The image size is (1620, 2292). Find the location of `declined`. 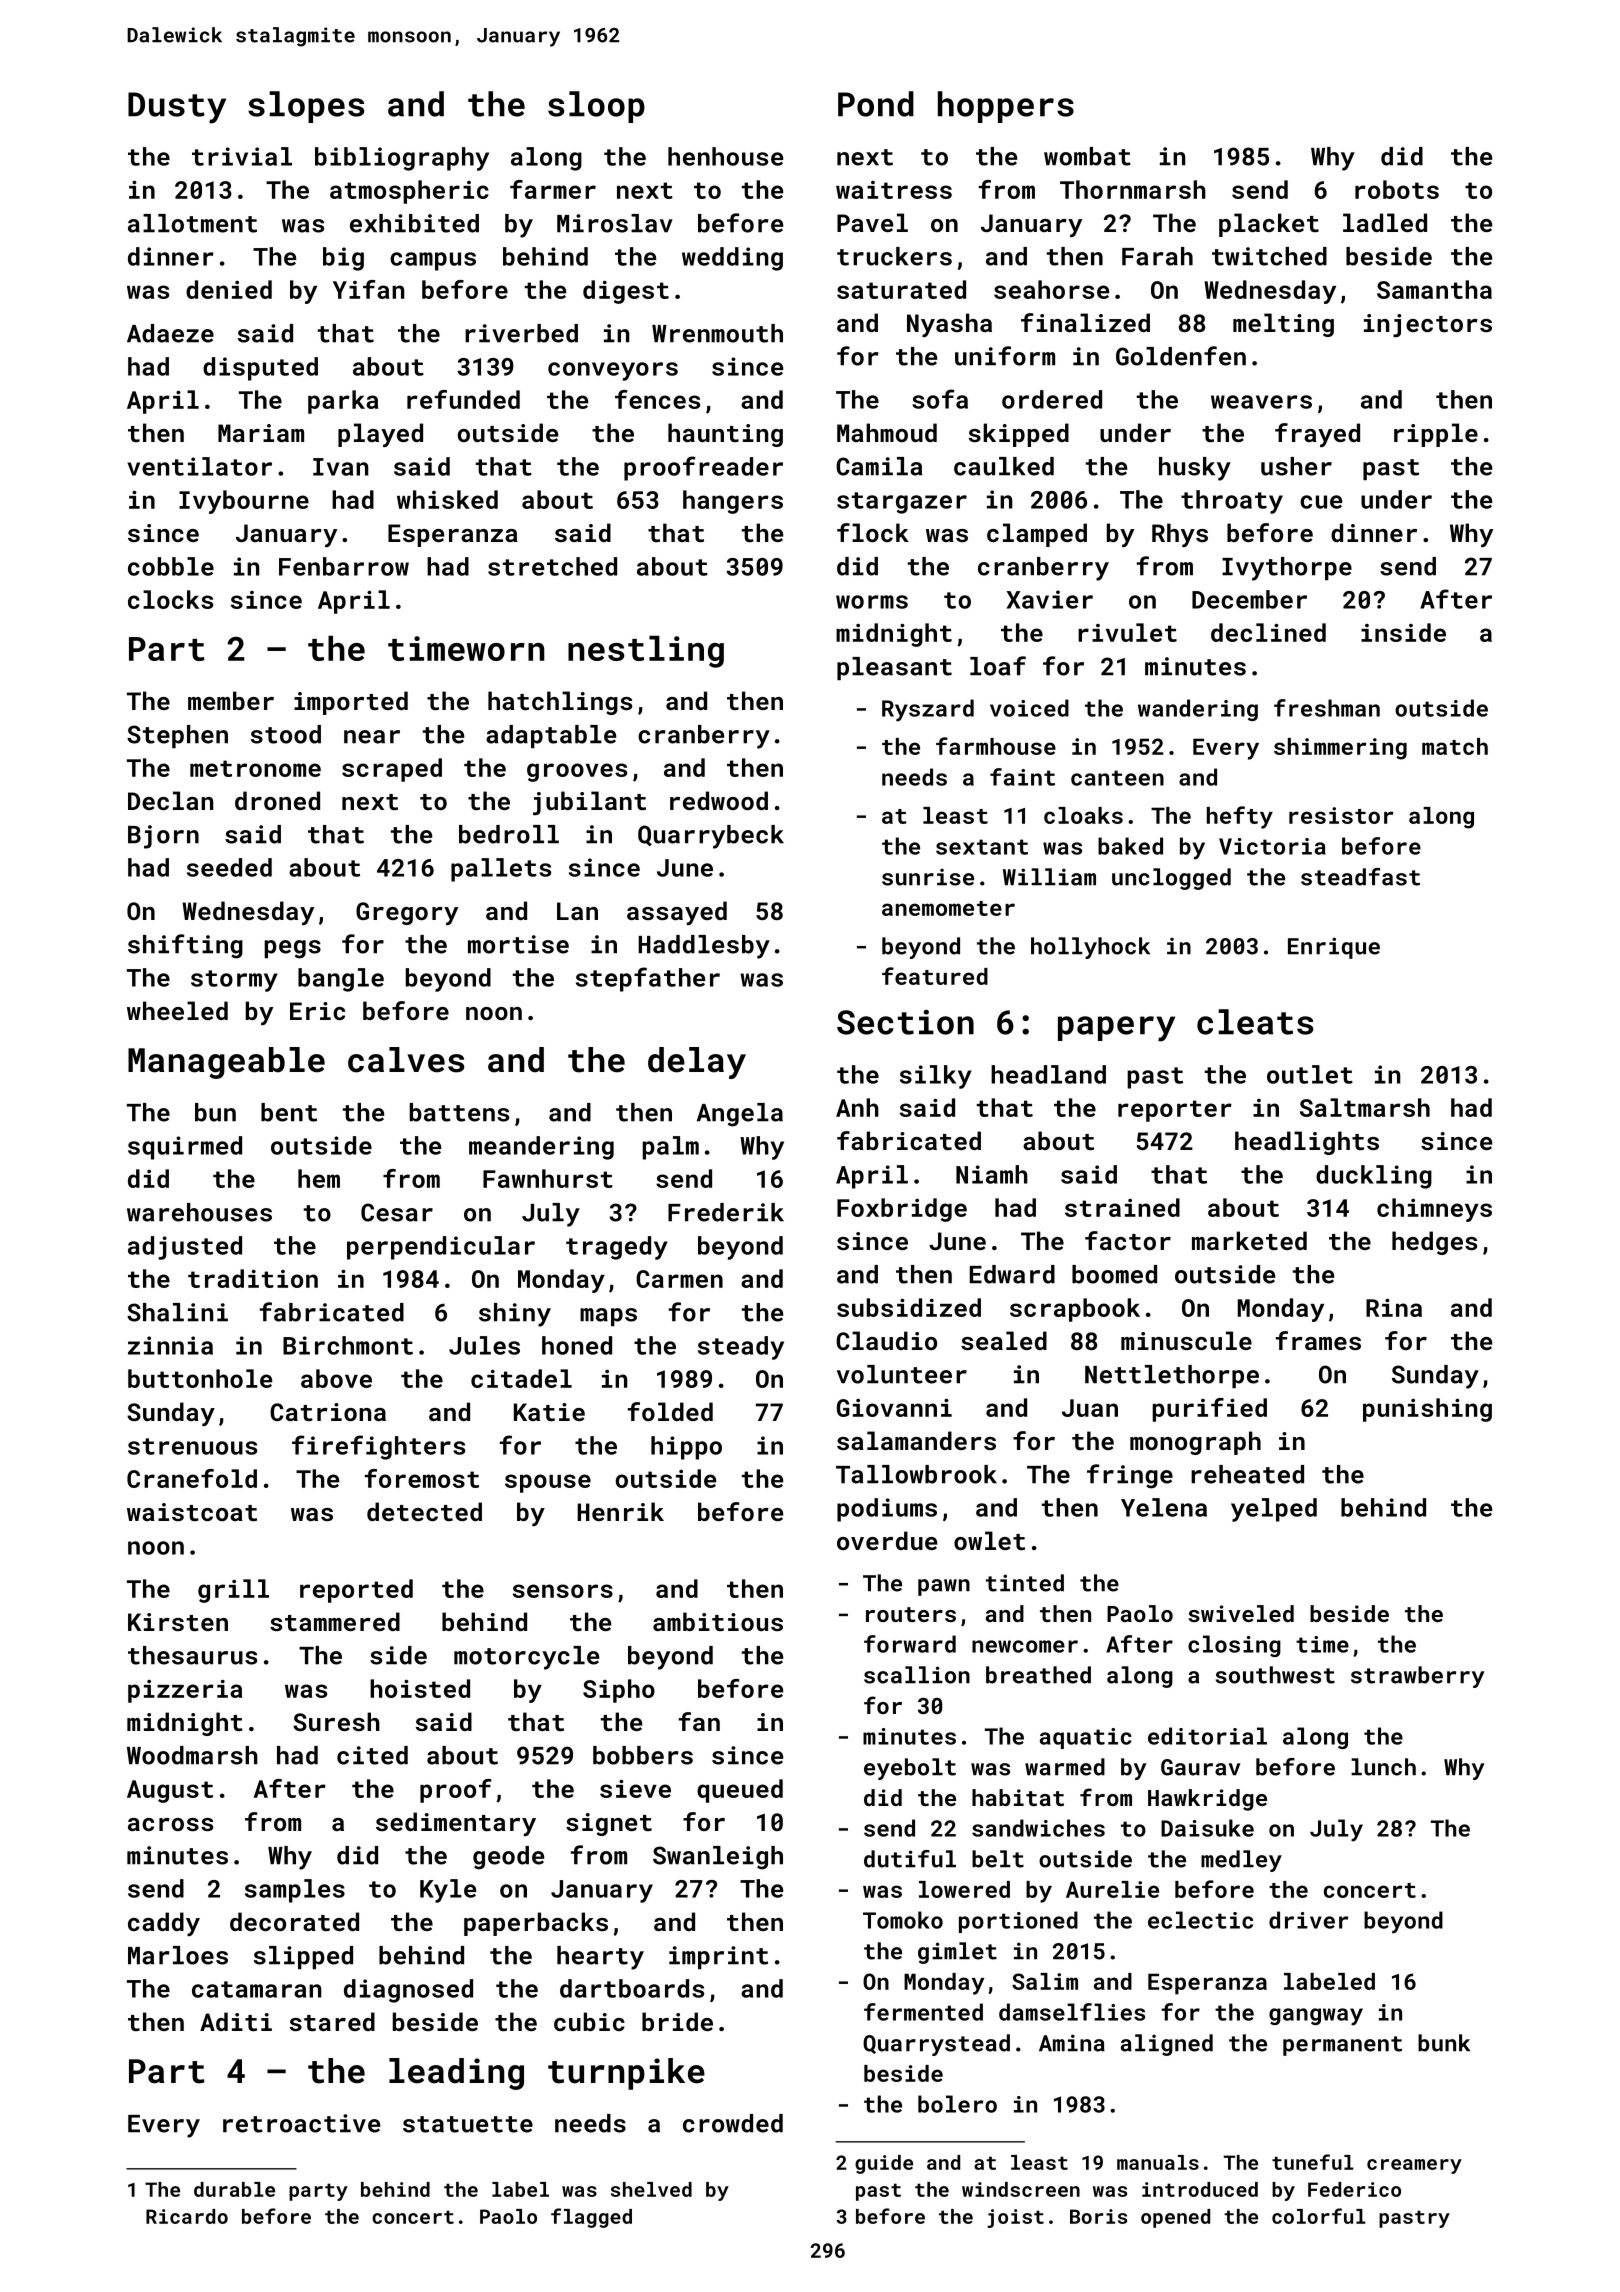

declined is located at coordinates (1268, 632).
